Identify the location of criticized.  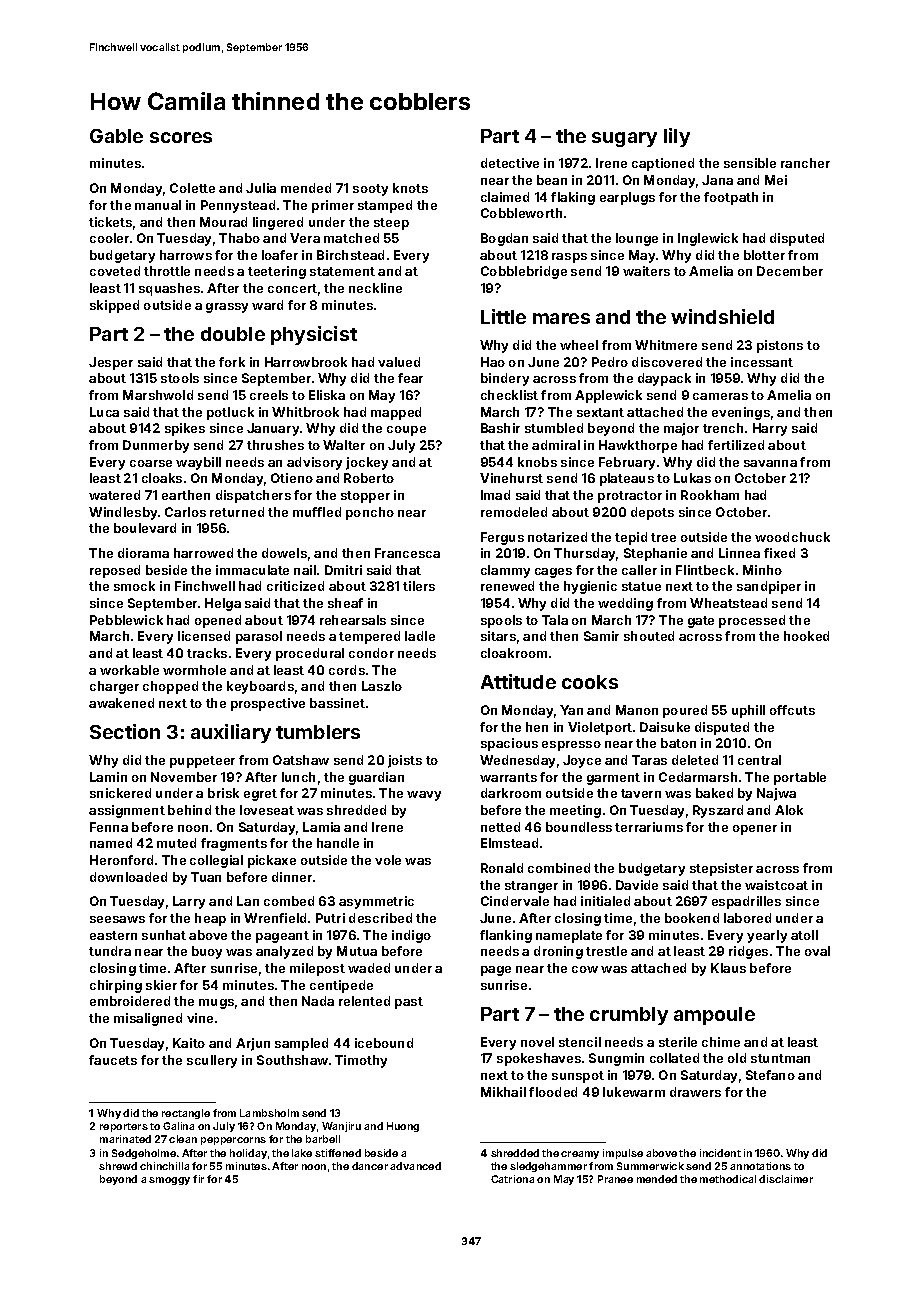
(295, 586).
